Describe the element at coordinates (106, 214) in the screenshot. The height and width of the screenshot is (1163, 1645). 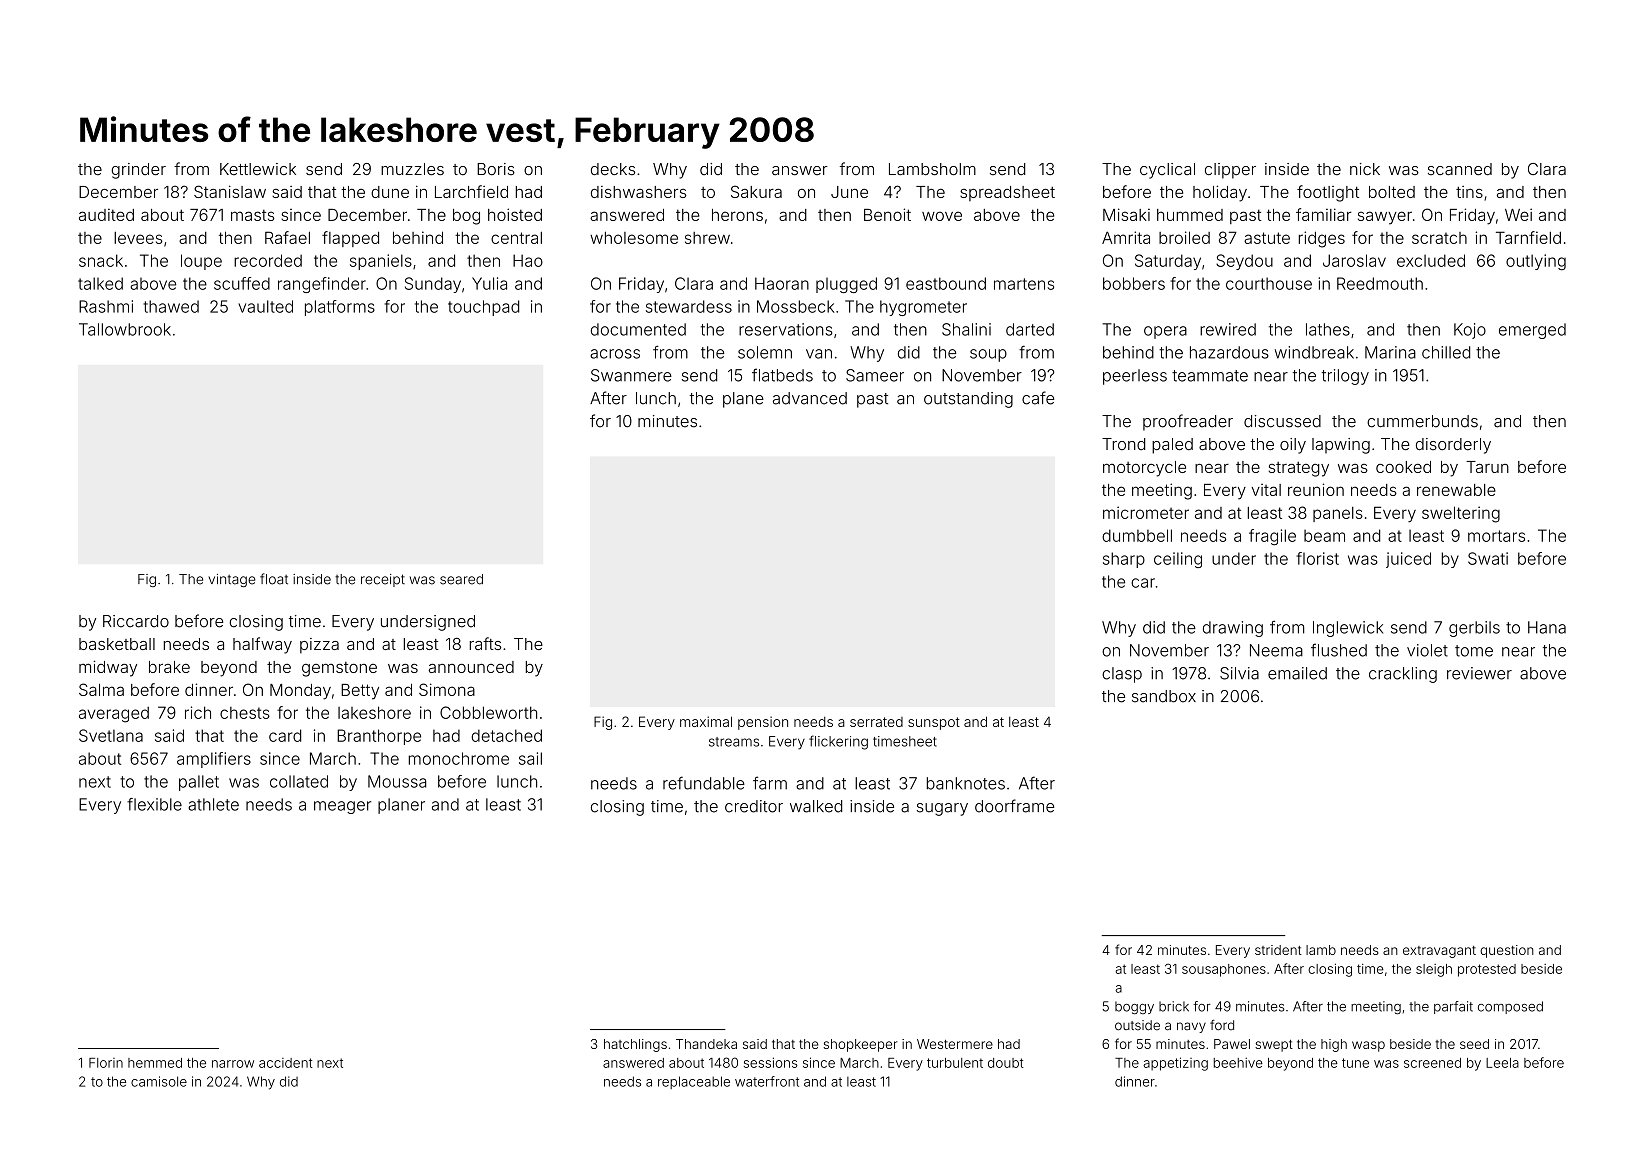
I see `audited` at that location.
